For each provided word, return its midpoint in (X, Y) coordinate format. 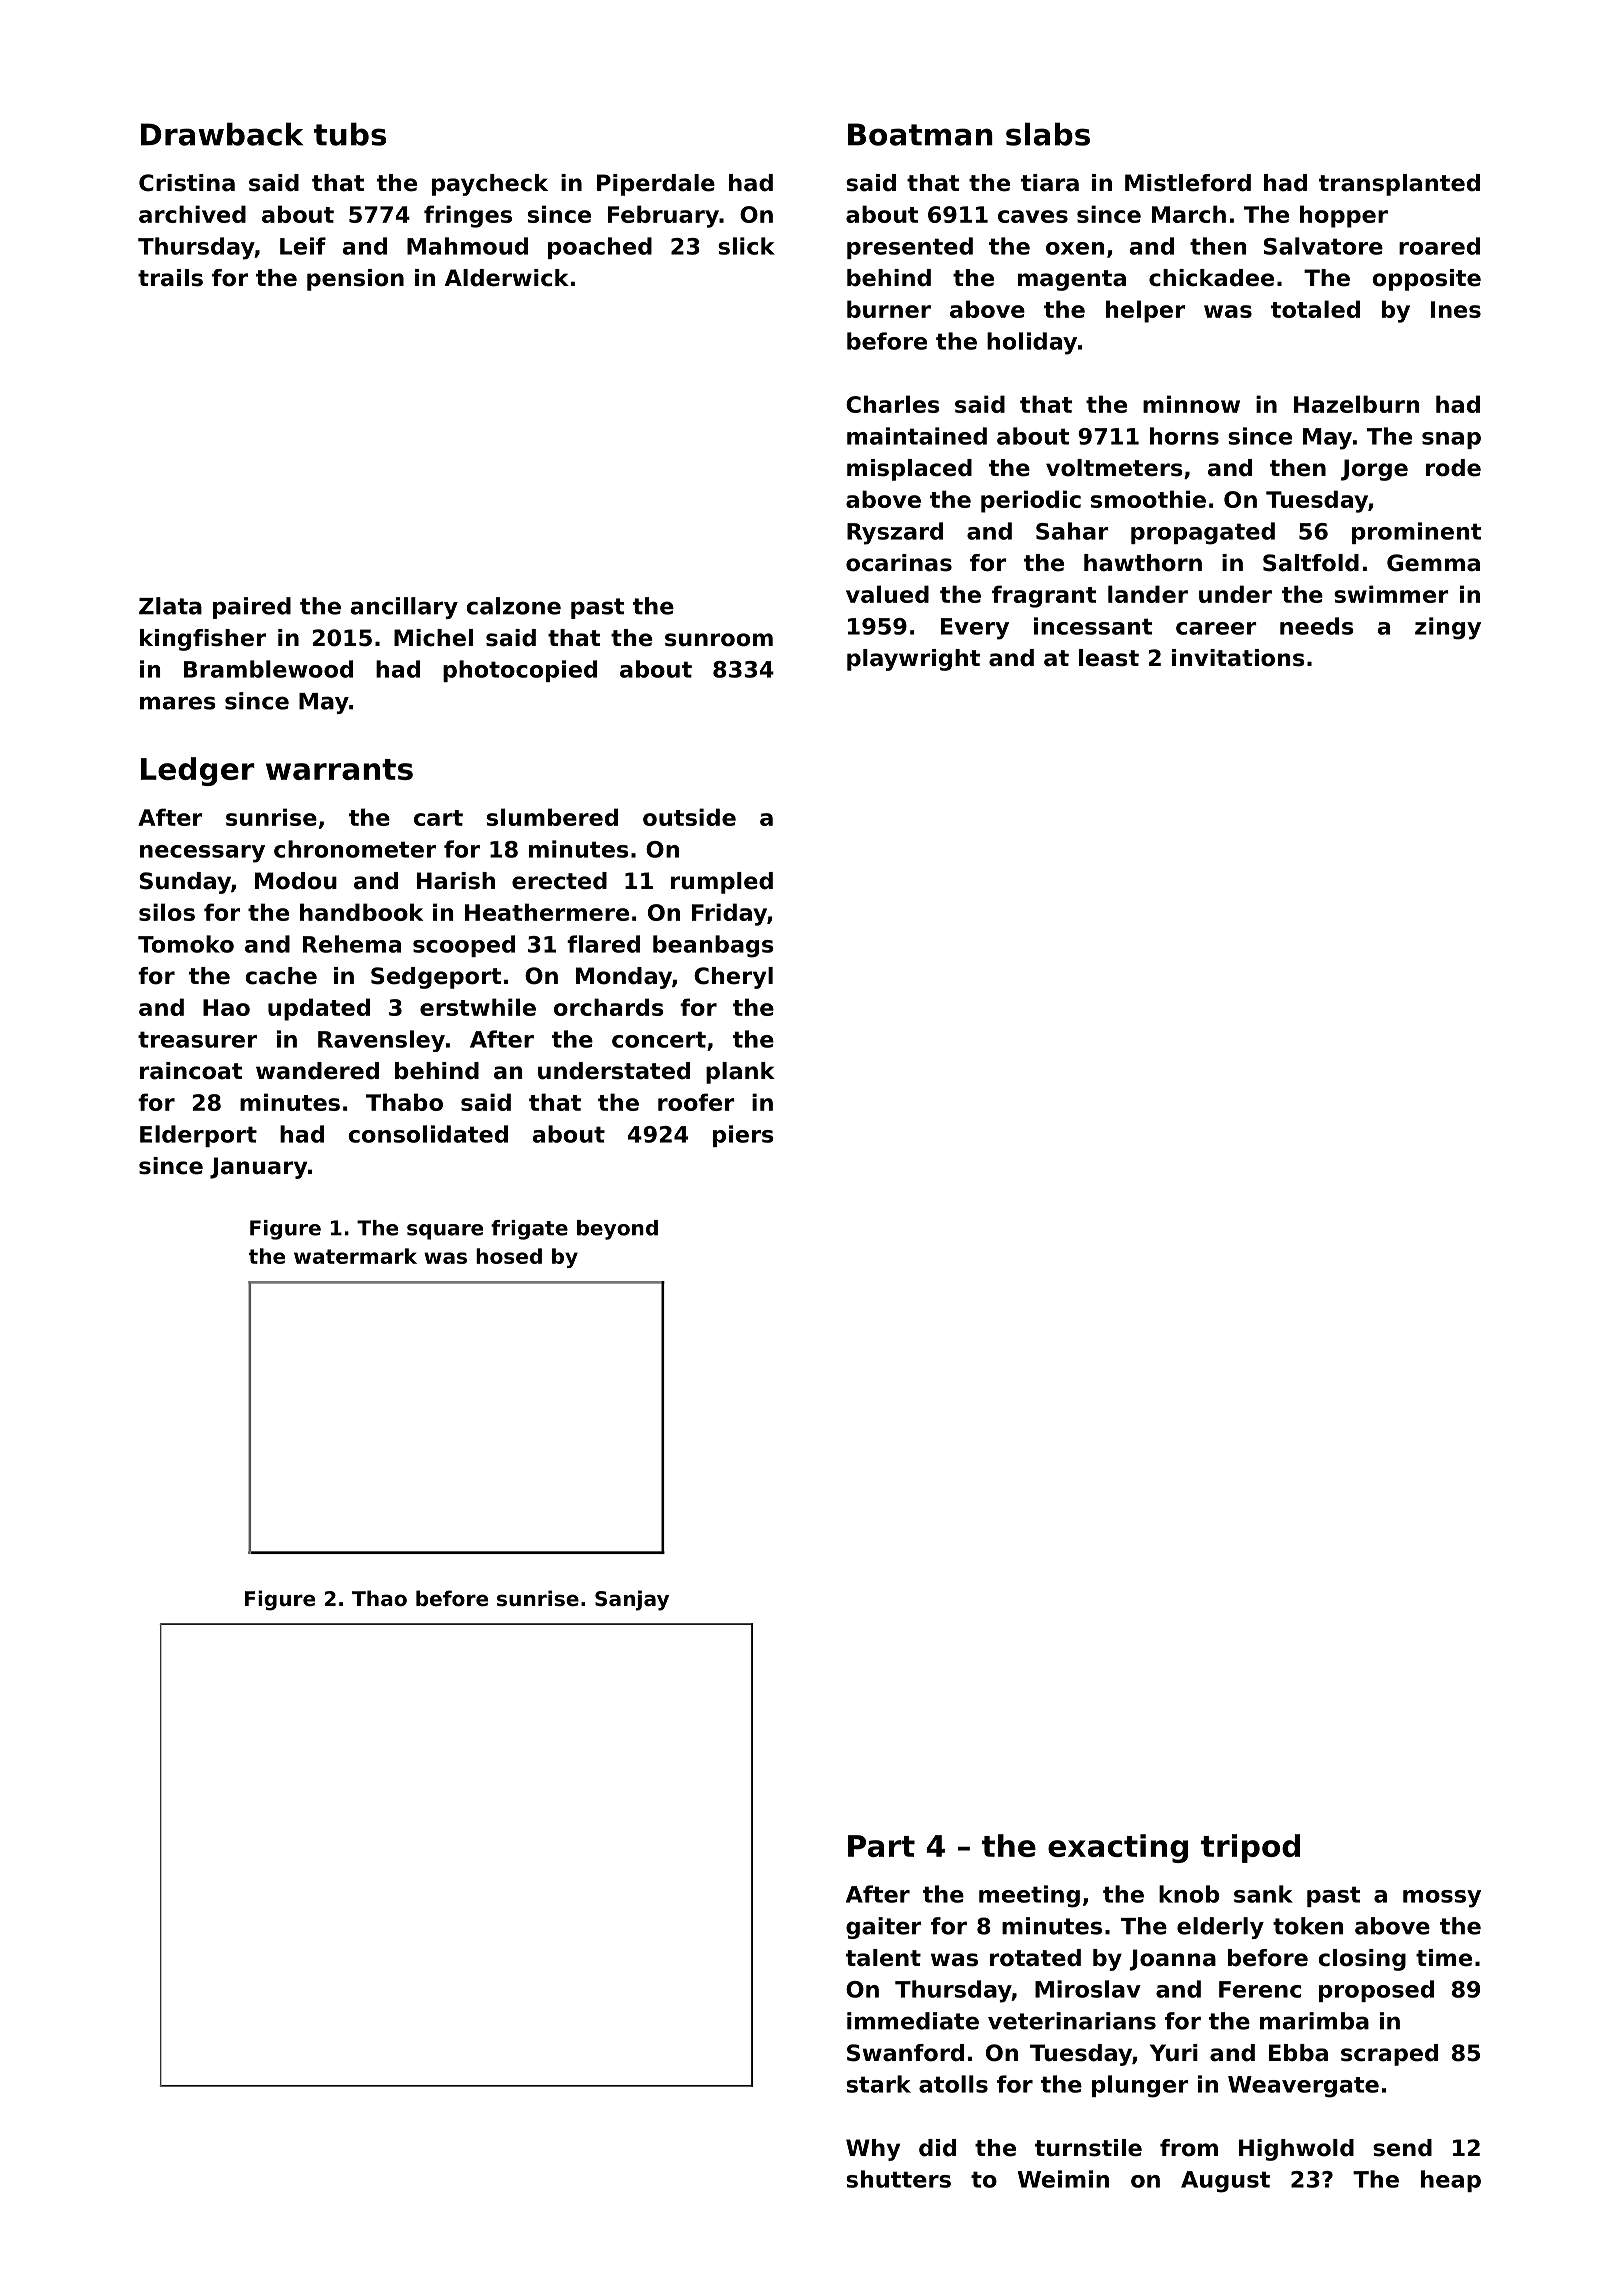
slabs (1048, 134)
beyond (617, 1230)
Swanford (905, 2053)
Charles (893, 404)
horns (1184, 436)
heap (1451, 2181)
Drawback (222, 134)
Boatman (920, 134)
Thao (379, 1598)
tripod (1250, 1848)
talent (883, 1958)
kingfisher (203, 640)
